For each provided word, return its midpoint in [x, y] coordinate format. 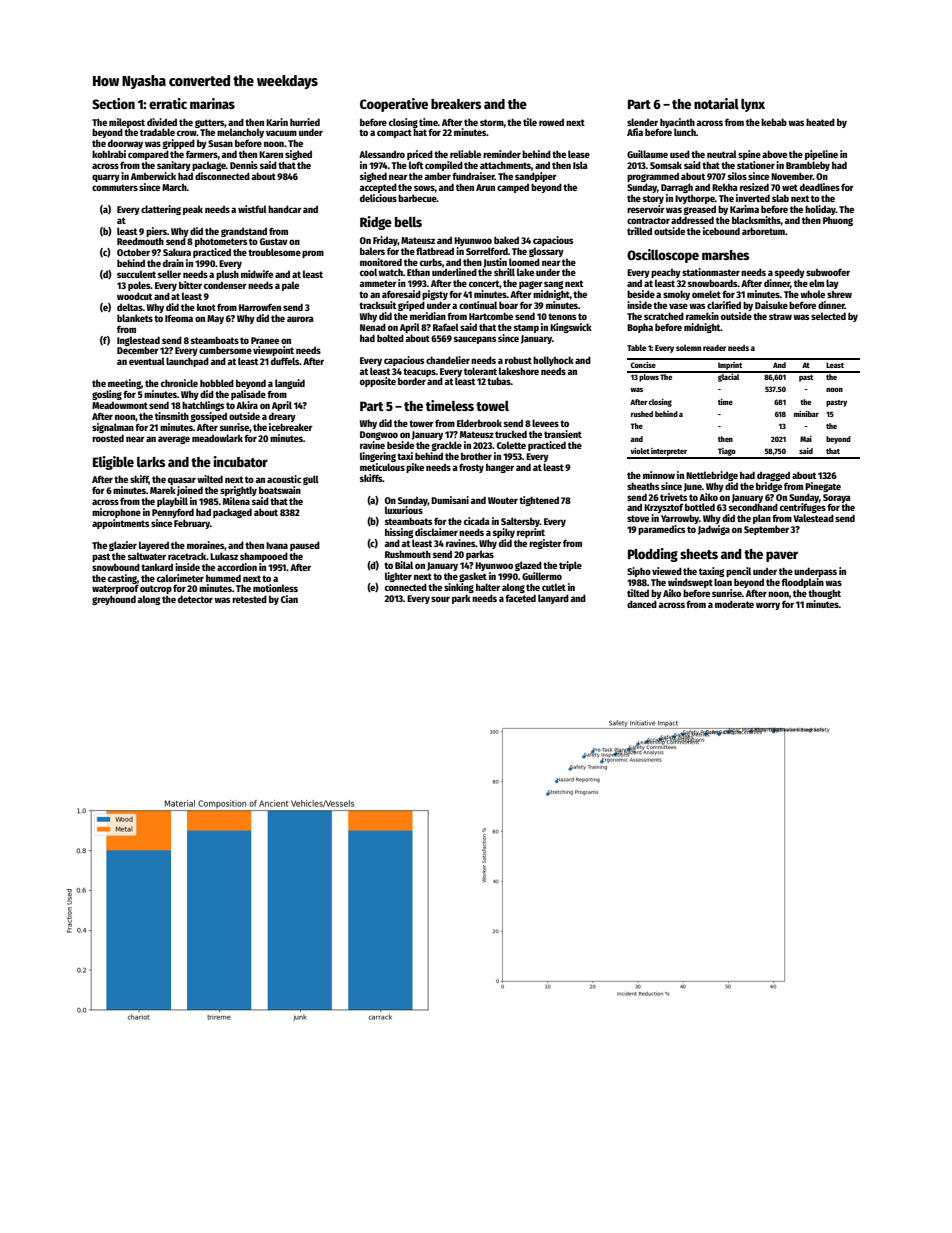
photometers [221, 242]
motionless [275, 588]
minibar [806, 414]
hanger [500, 468]
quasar [182, 481]
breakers [456, 104]
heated [820, 122]
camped [513, 188]
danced [642, 604]
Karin [277, 122]
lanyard [553, 599]
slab [780, 198]
